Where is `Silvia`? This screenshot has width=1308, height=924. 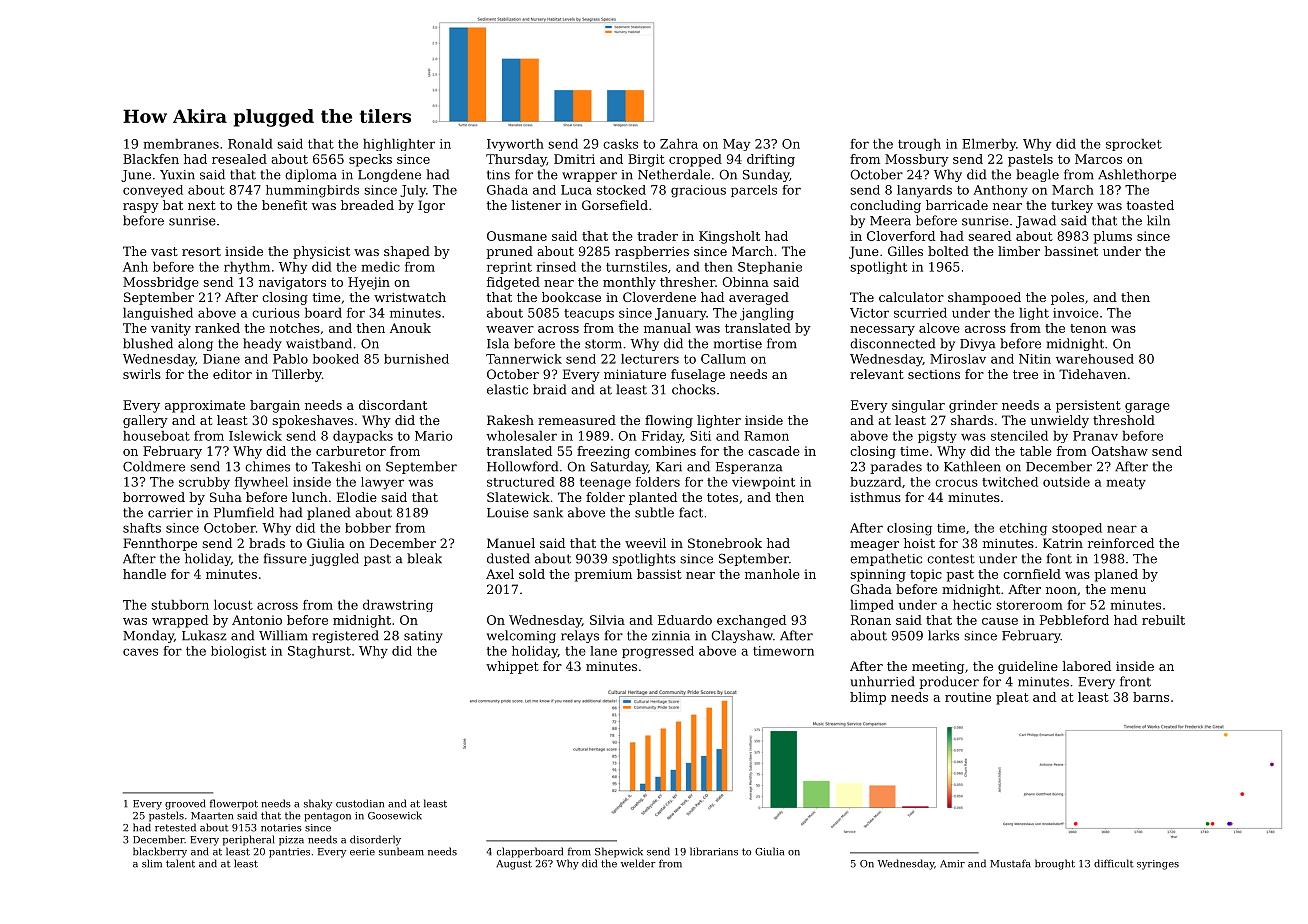
Silvia is located at coordinates (607, 620).
